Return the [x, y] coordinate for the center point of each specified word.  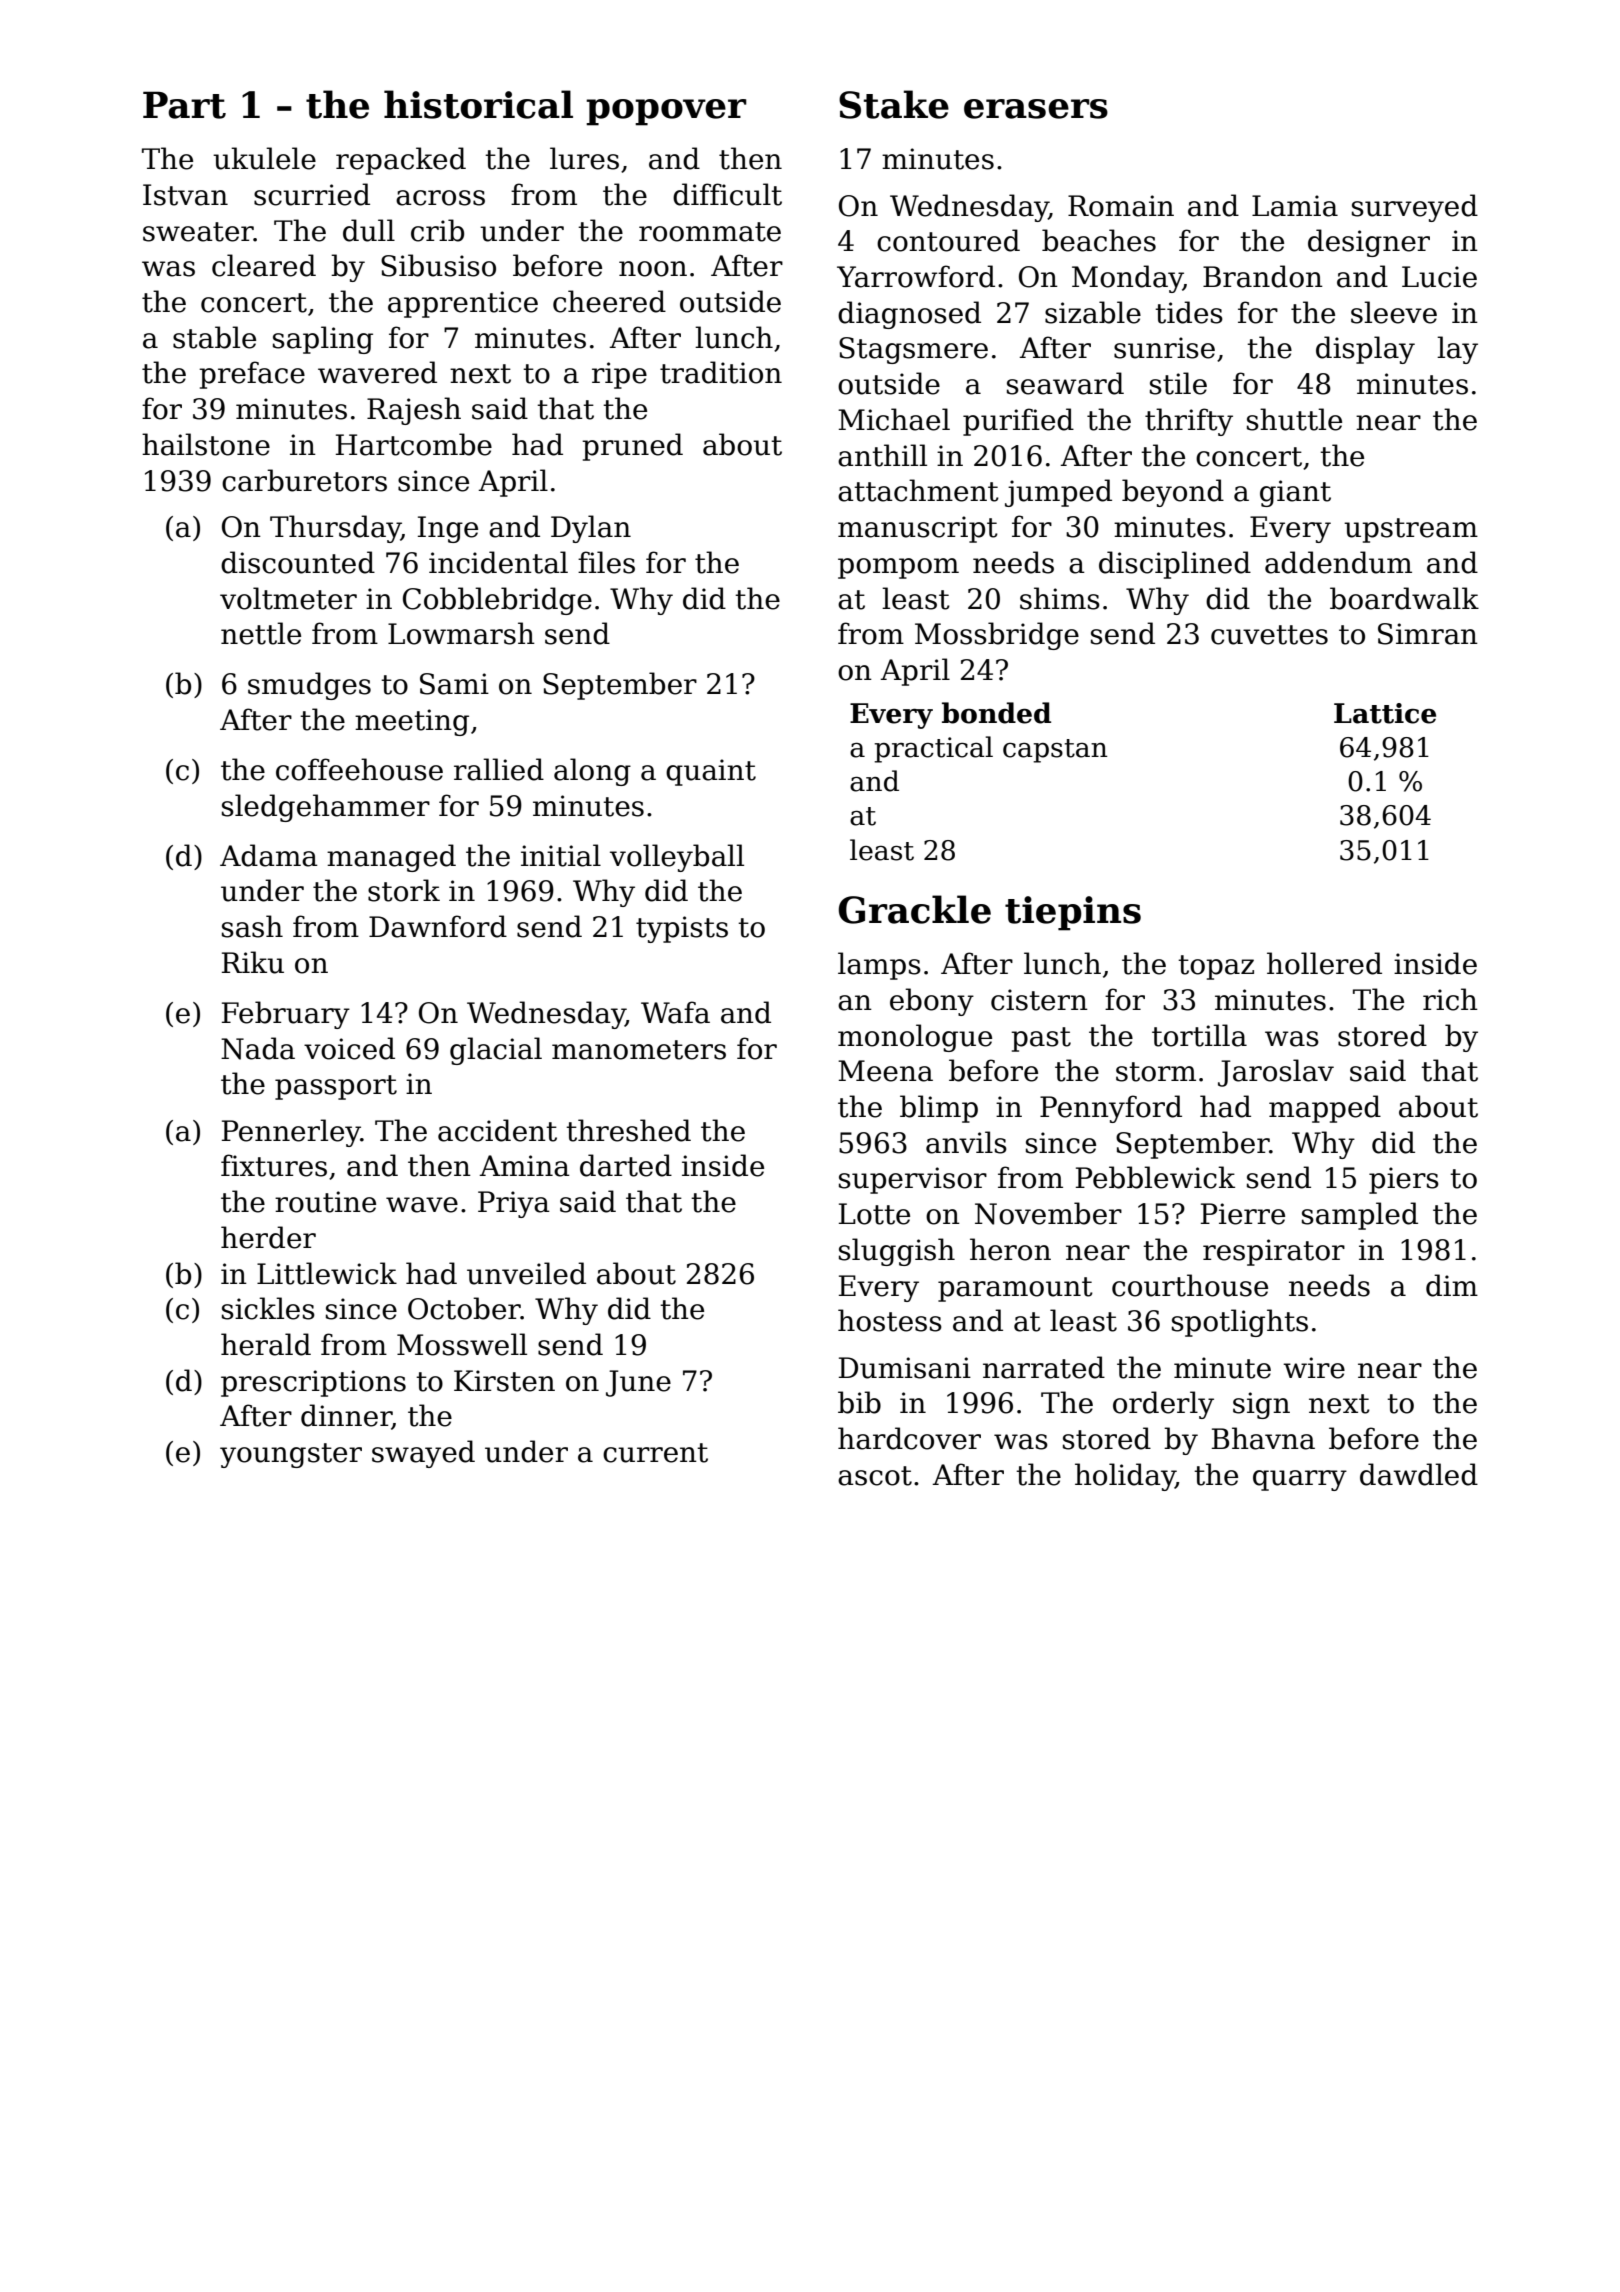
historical [478, 104]
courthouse [1190, 1285]
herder [268, 1237]
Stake [894, 104]
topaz [1216, 967]
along [592, 772]
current [655, 1453]
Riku [253, 962]
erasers [1036, 109]
